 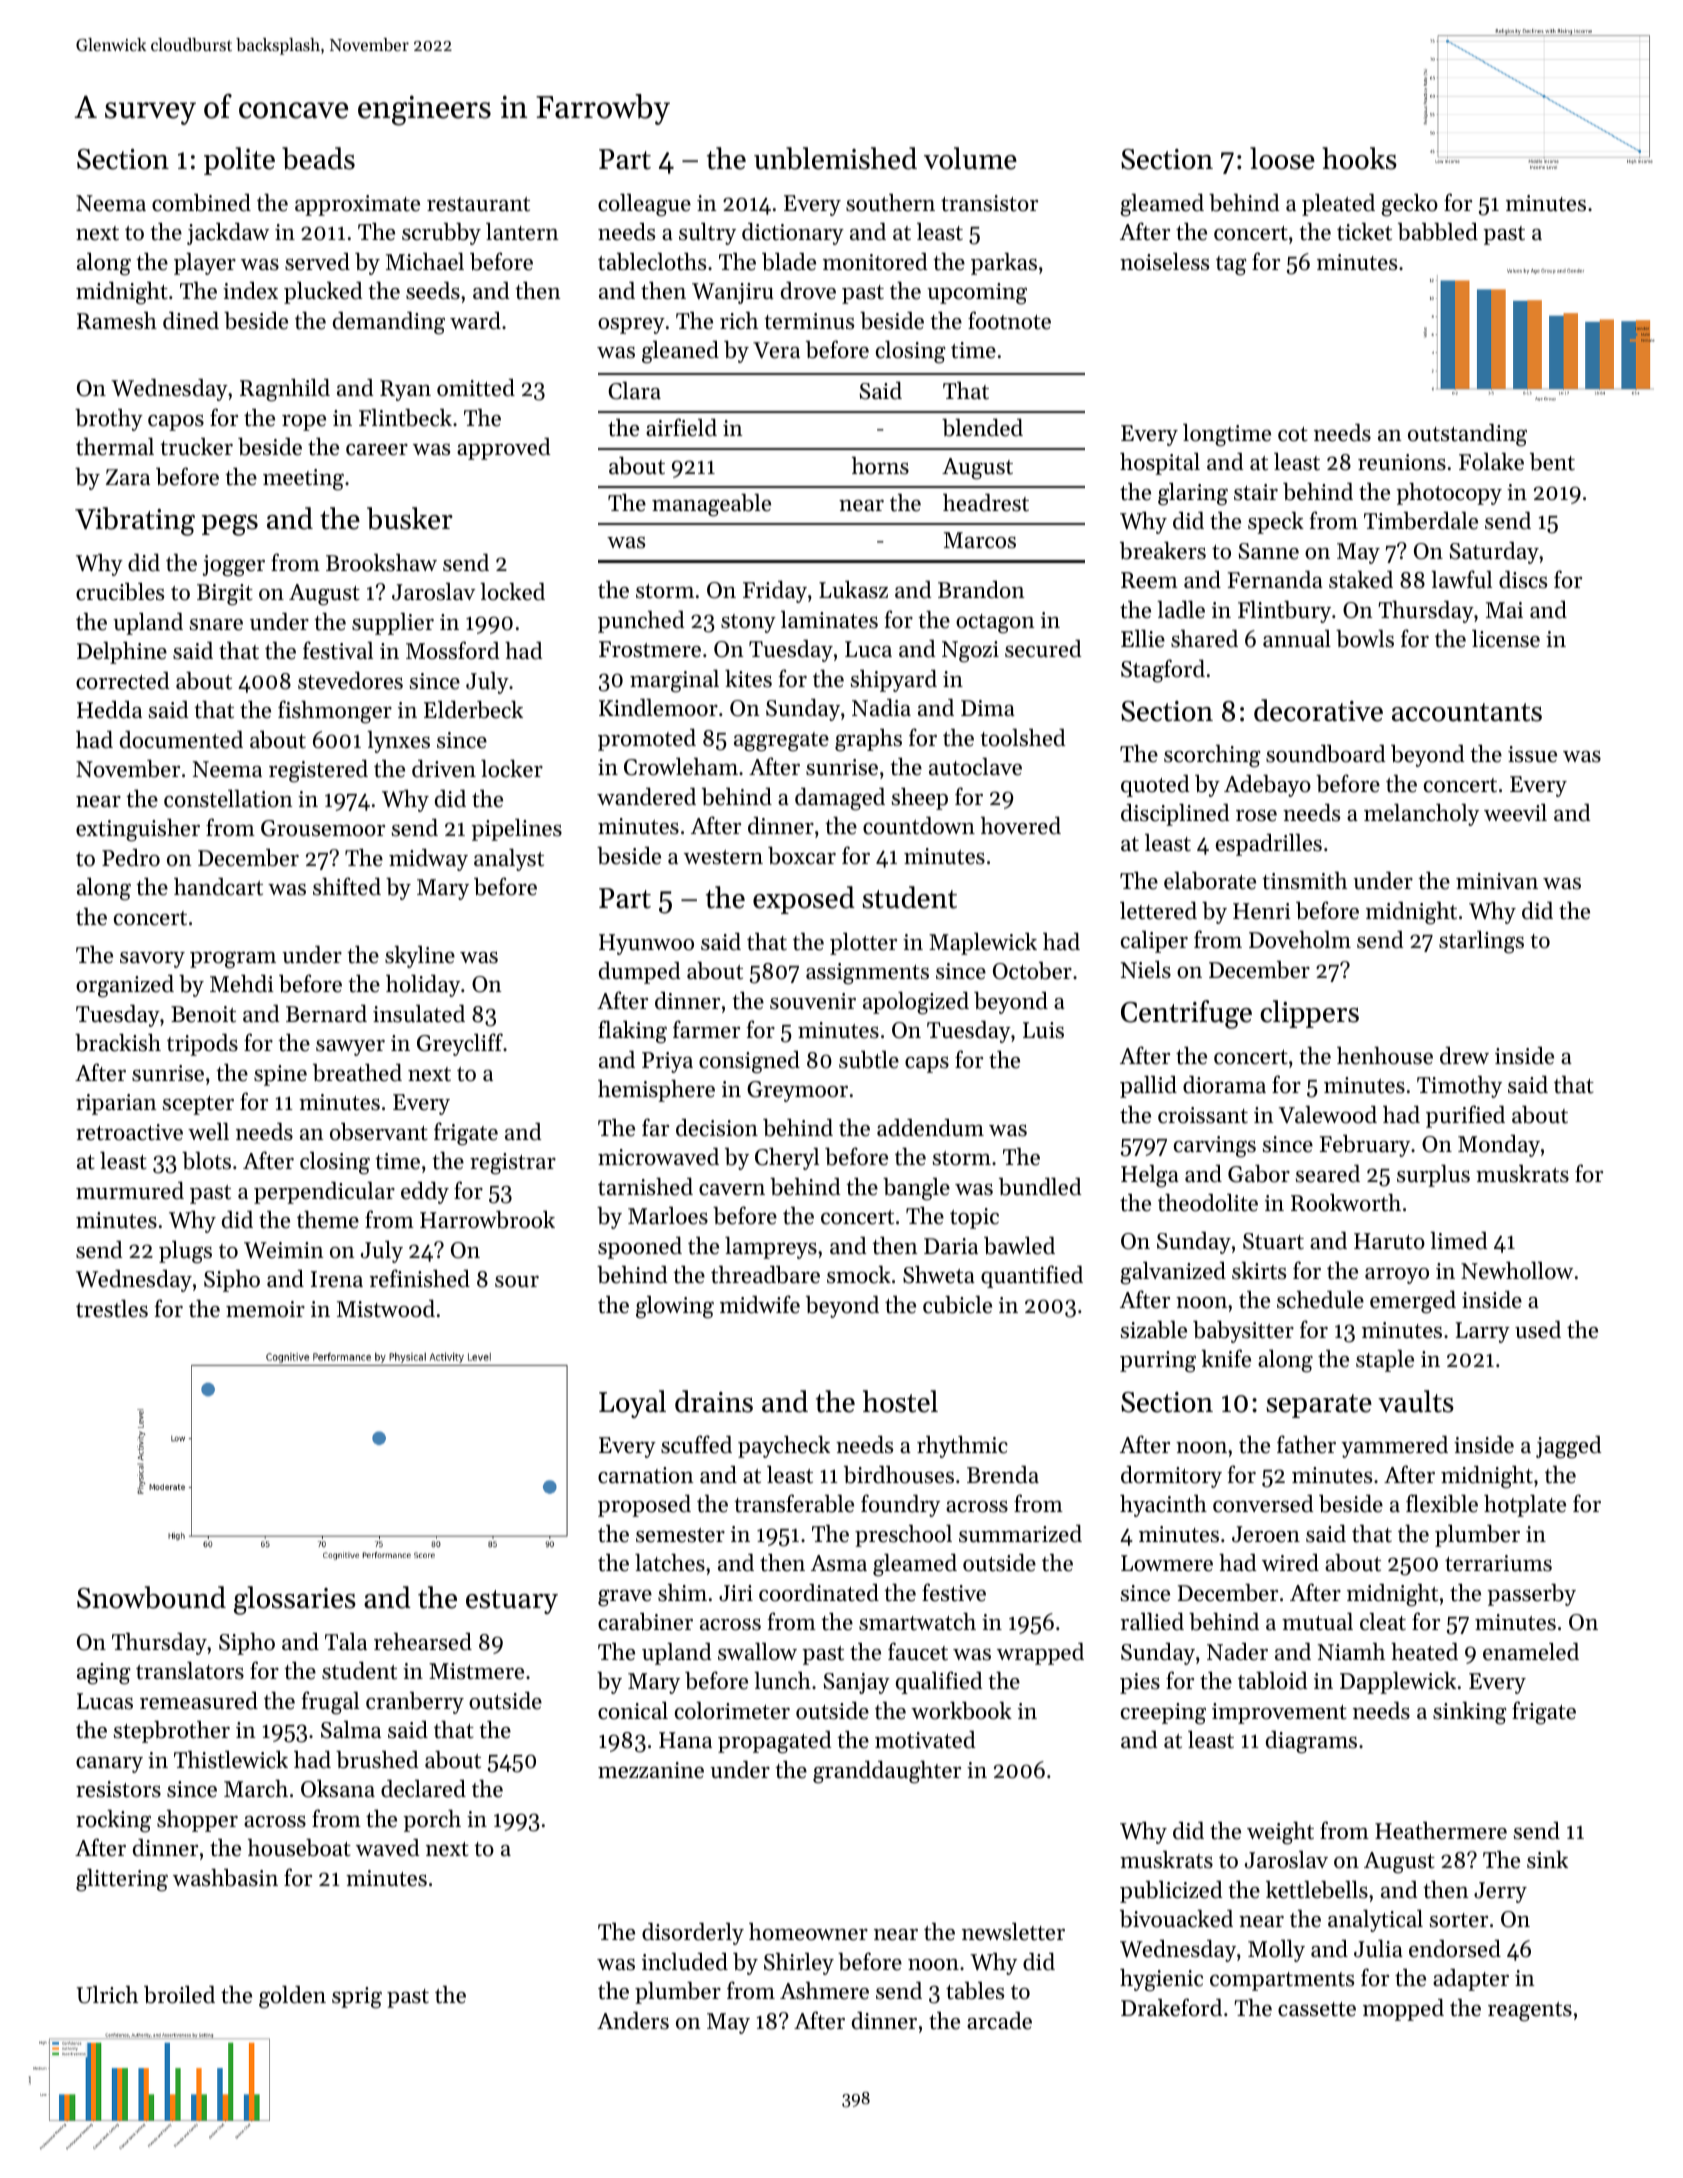 What do you see at coordinates (1164, 262) in the document?
I see `noiseless` at bounding box center [1164, 262].
